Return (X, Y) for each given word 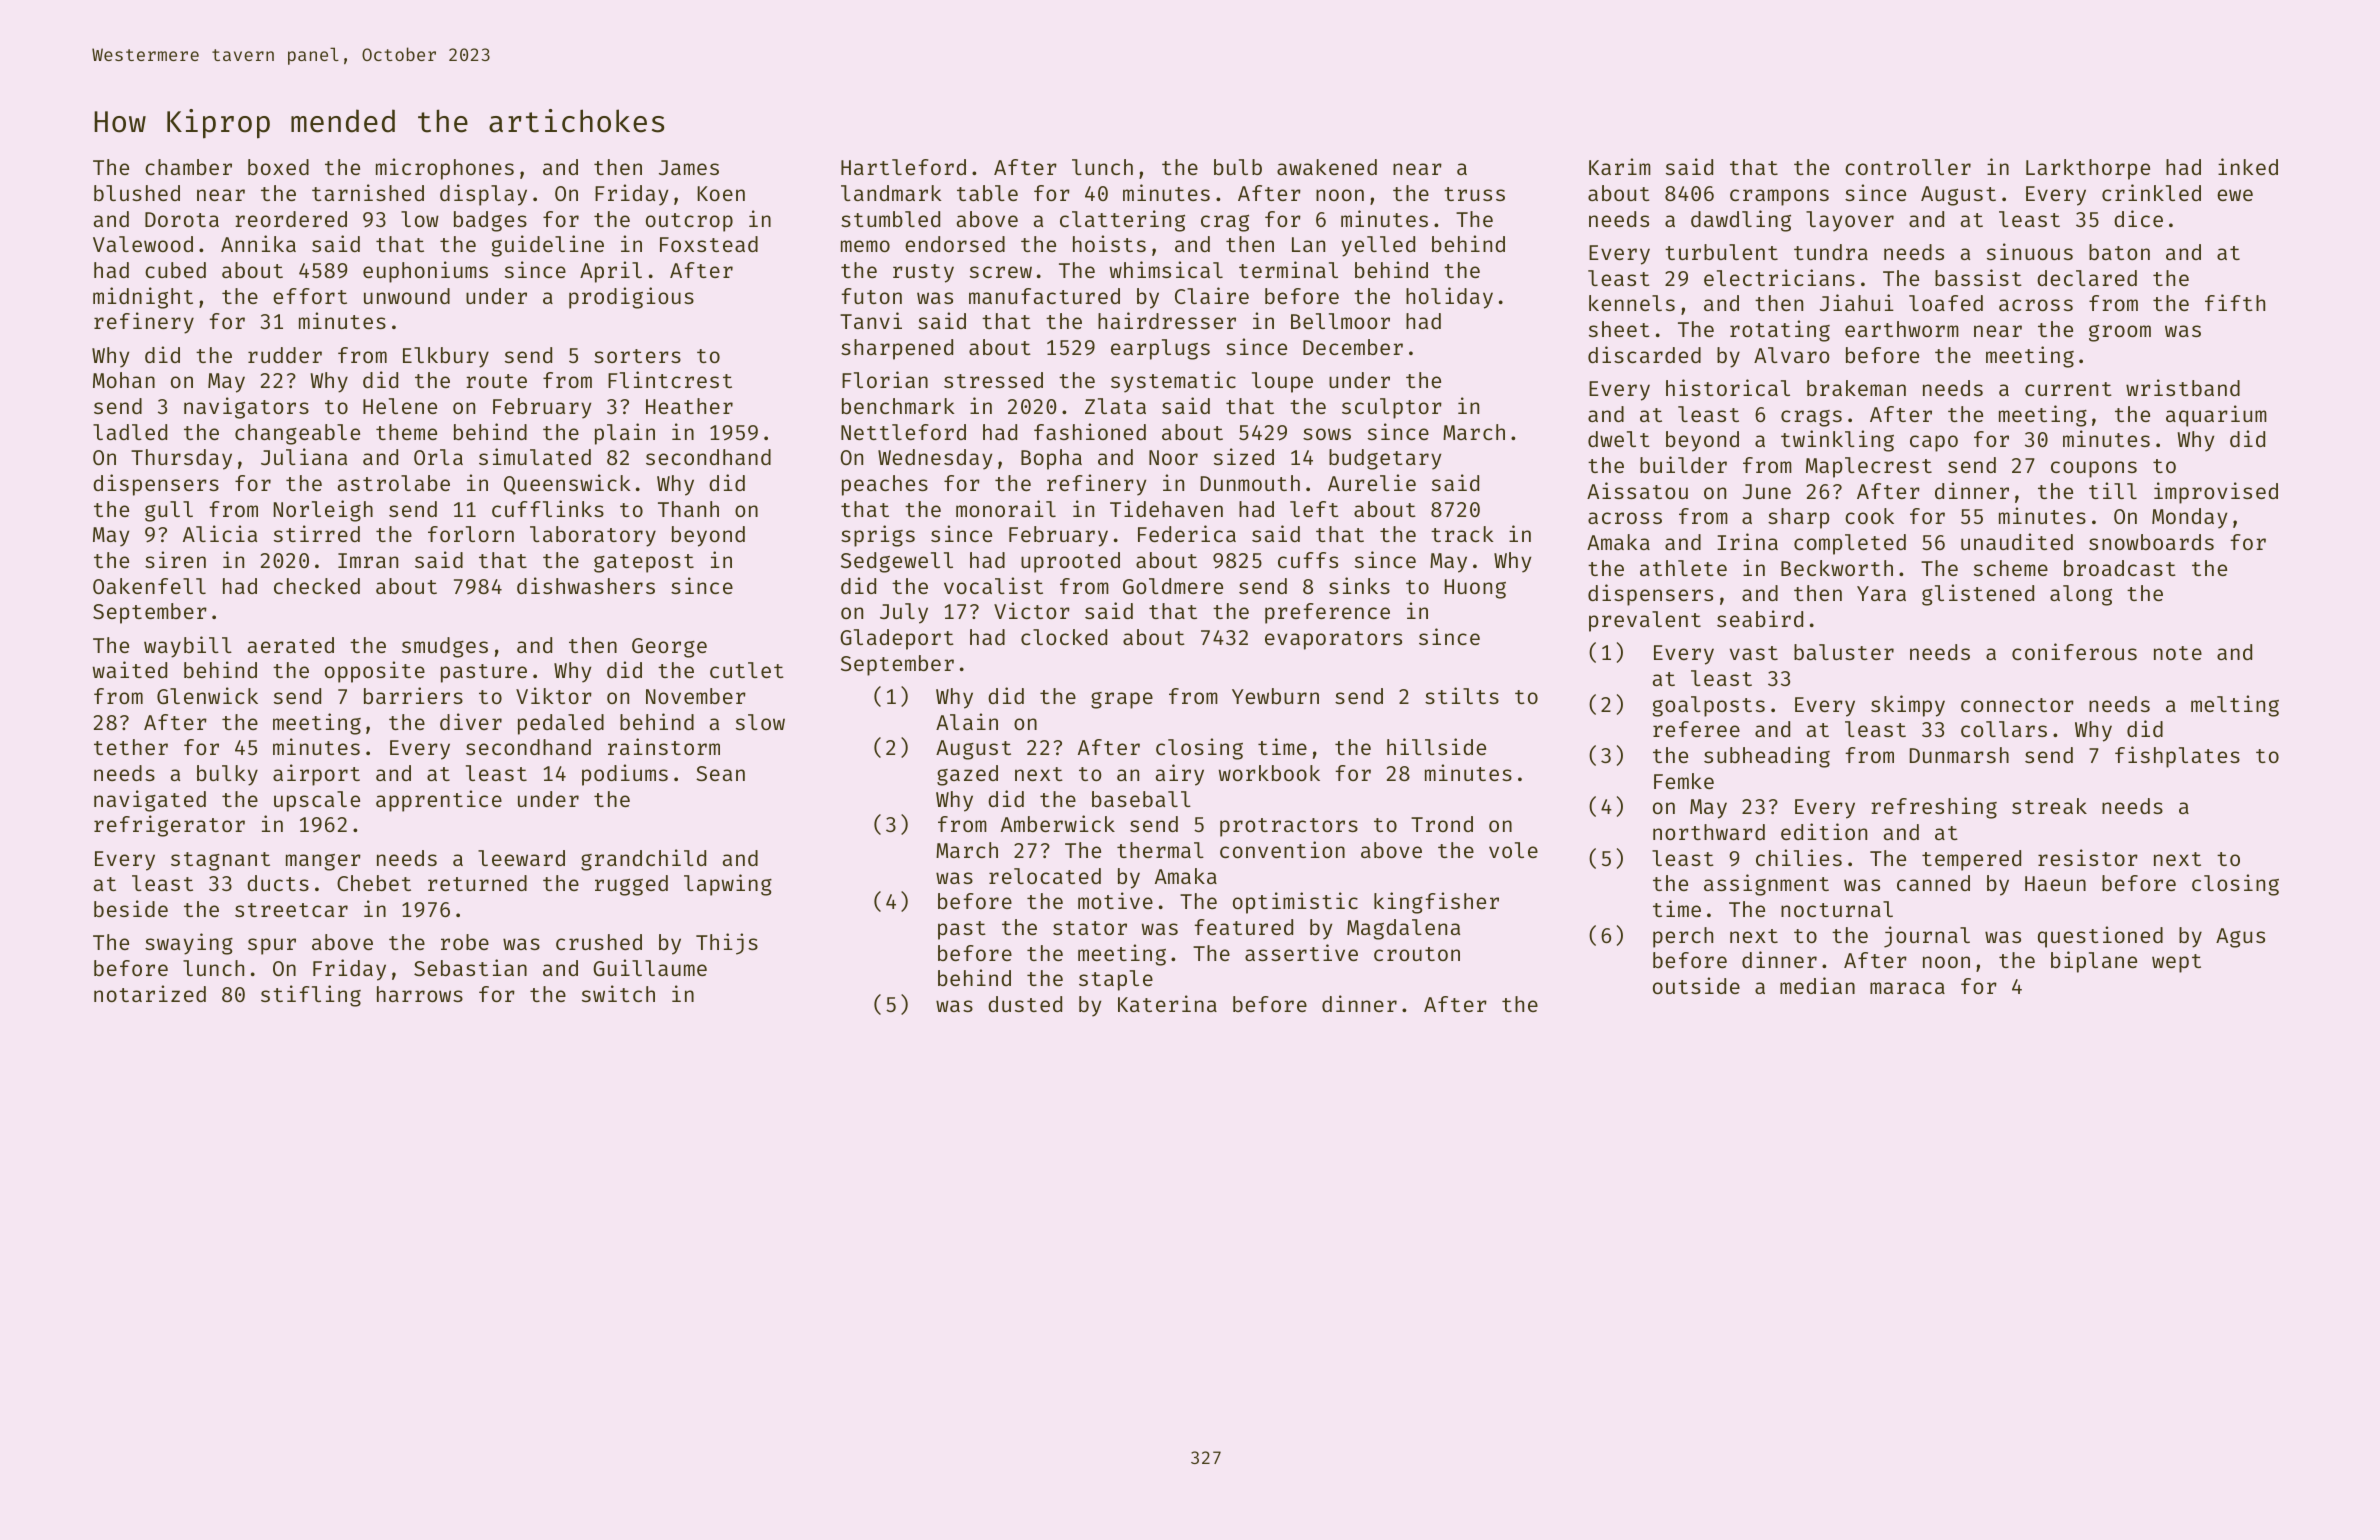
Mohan (124, 380)
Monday (2189, 518)
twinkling (1837, 441)
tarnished (368, 192)
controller (1908, 167)
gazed (967, 775)
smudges (445, 647)
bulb (1238, 167)
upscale (317, 801)
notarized (150, 993)
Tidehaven (1166, 508)
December (1353, 347)
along (2081, 595)
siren (175, 559)
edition (1824, 831)
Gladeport (897, 639)
